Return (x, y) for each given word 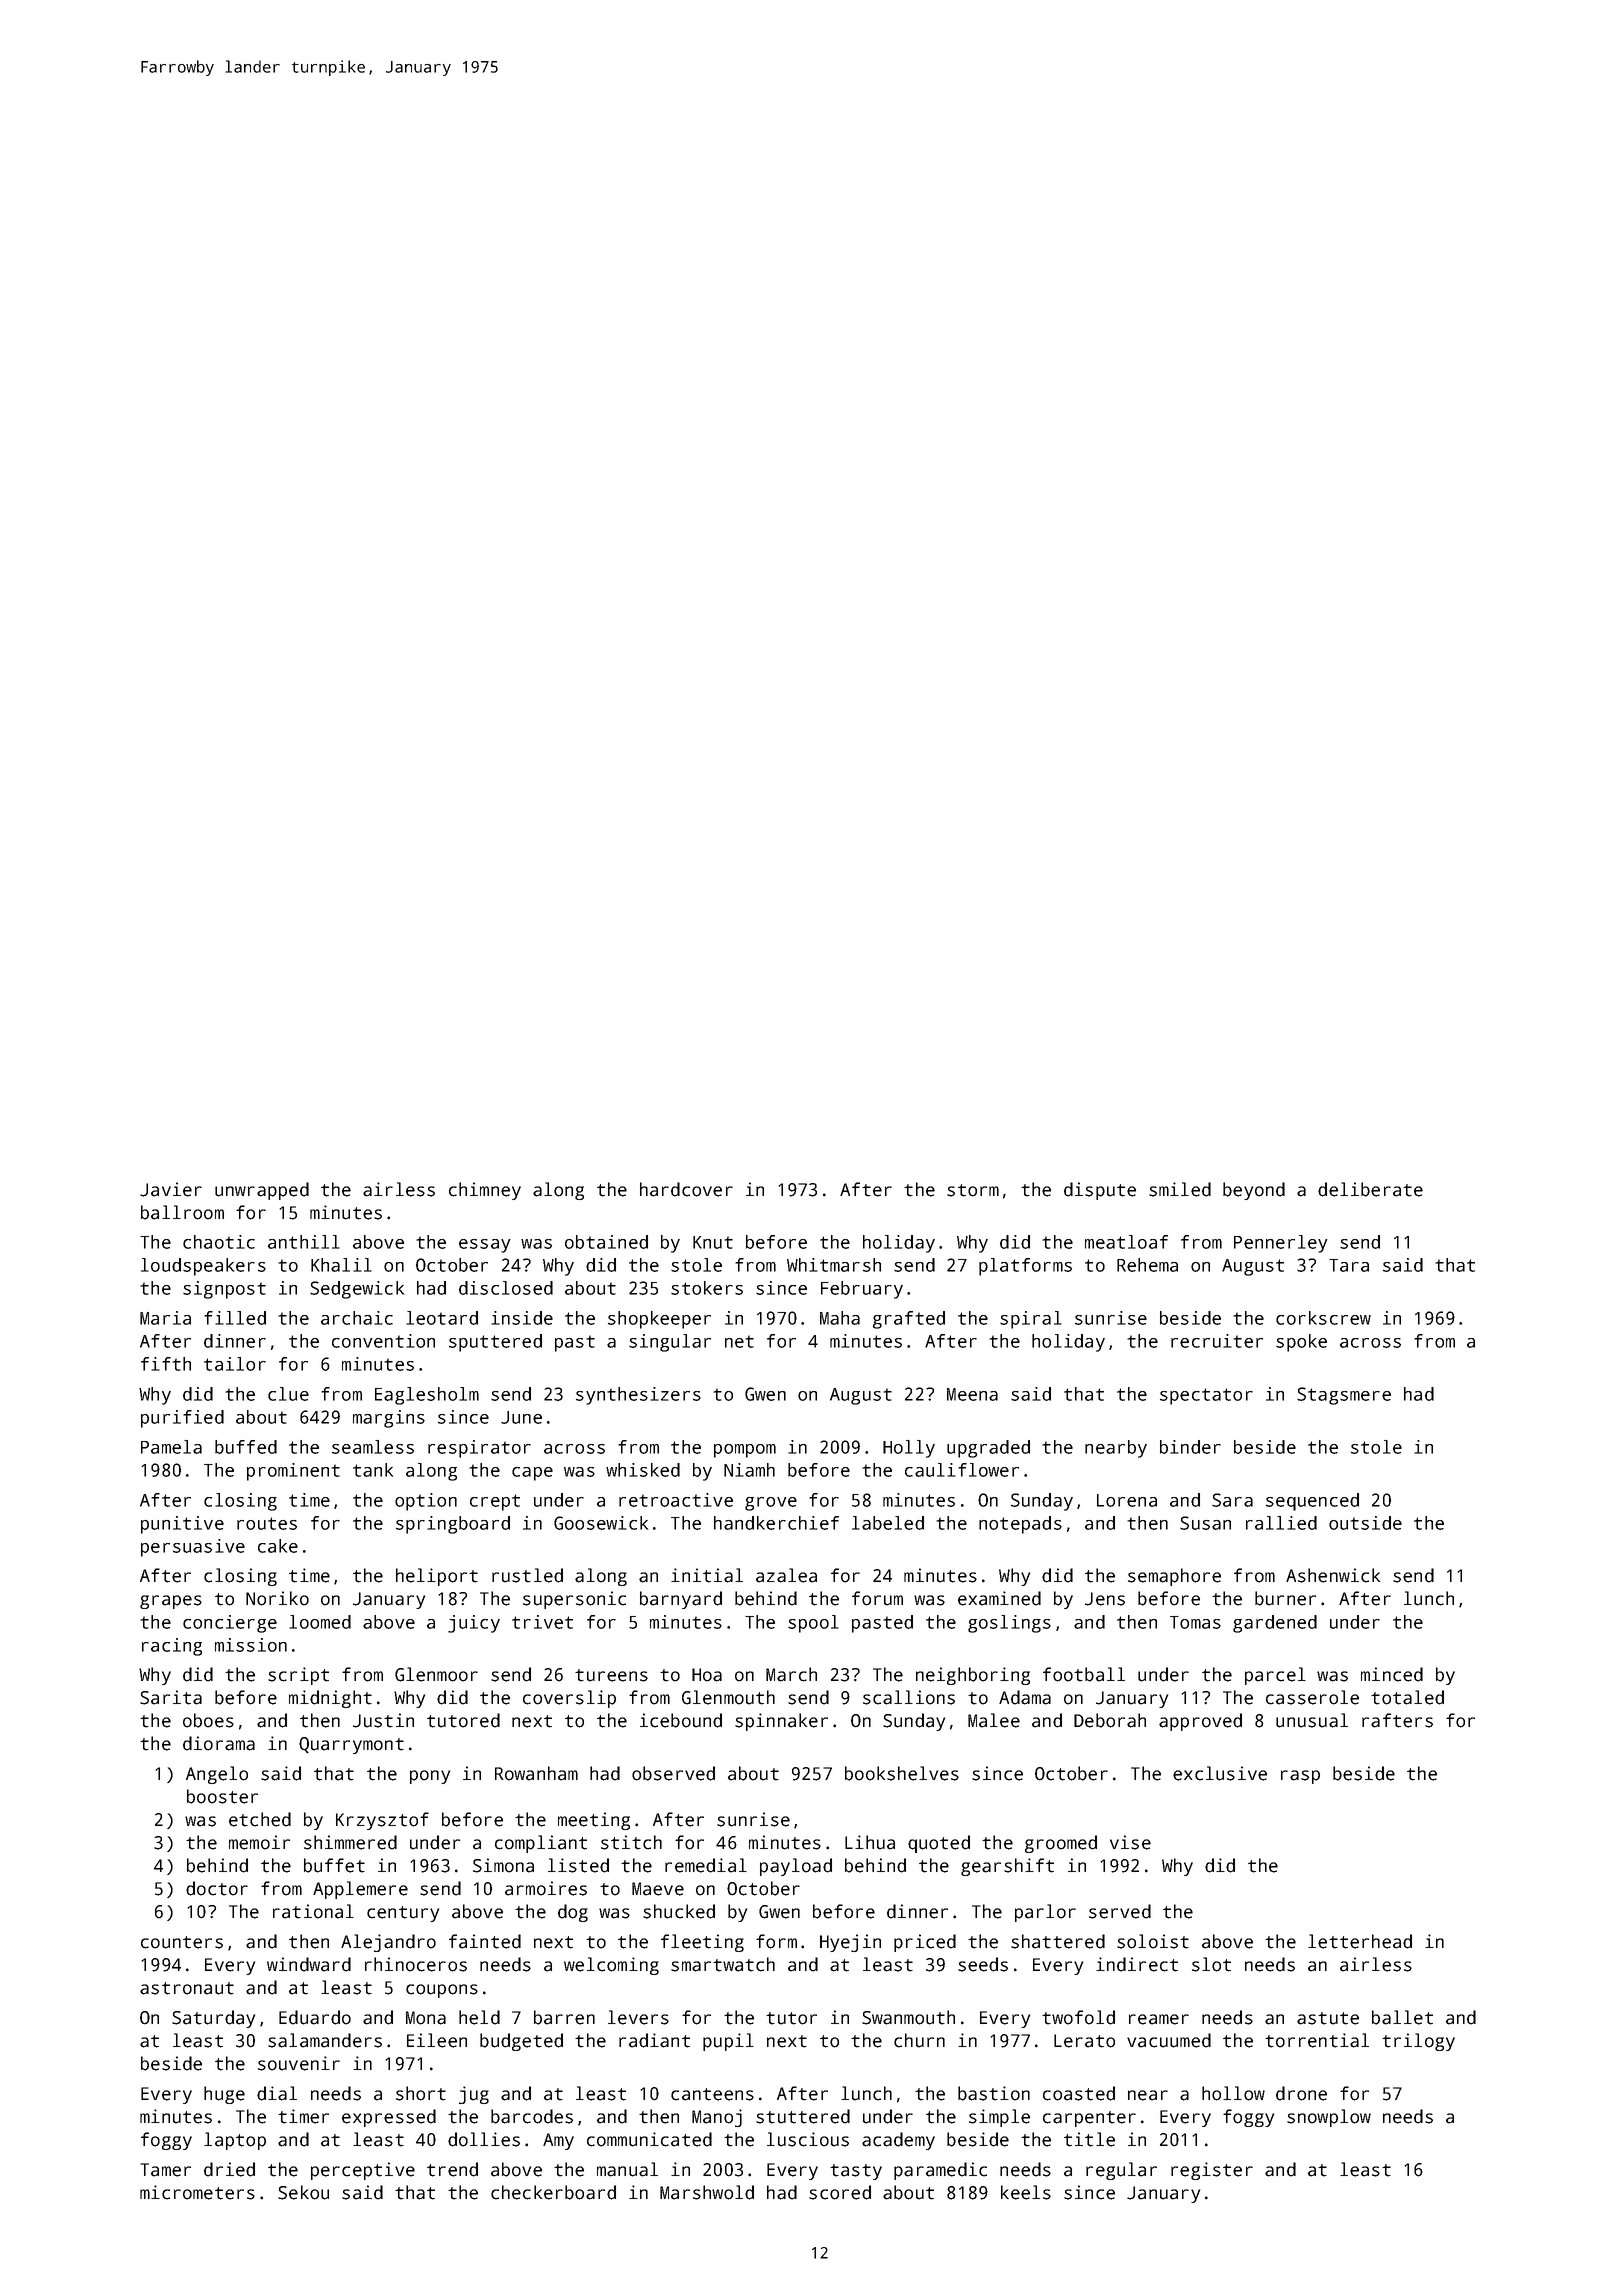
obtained (606, 1242)
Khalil (341, 1265)
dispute (1100, 1191)
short (421, 2093)
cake (278, 1546)
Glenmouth (728, 1697)
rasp (1300, 1777)
